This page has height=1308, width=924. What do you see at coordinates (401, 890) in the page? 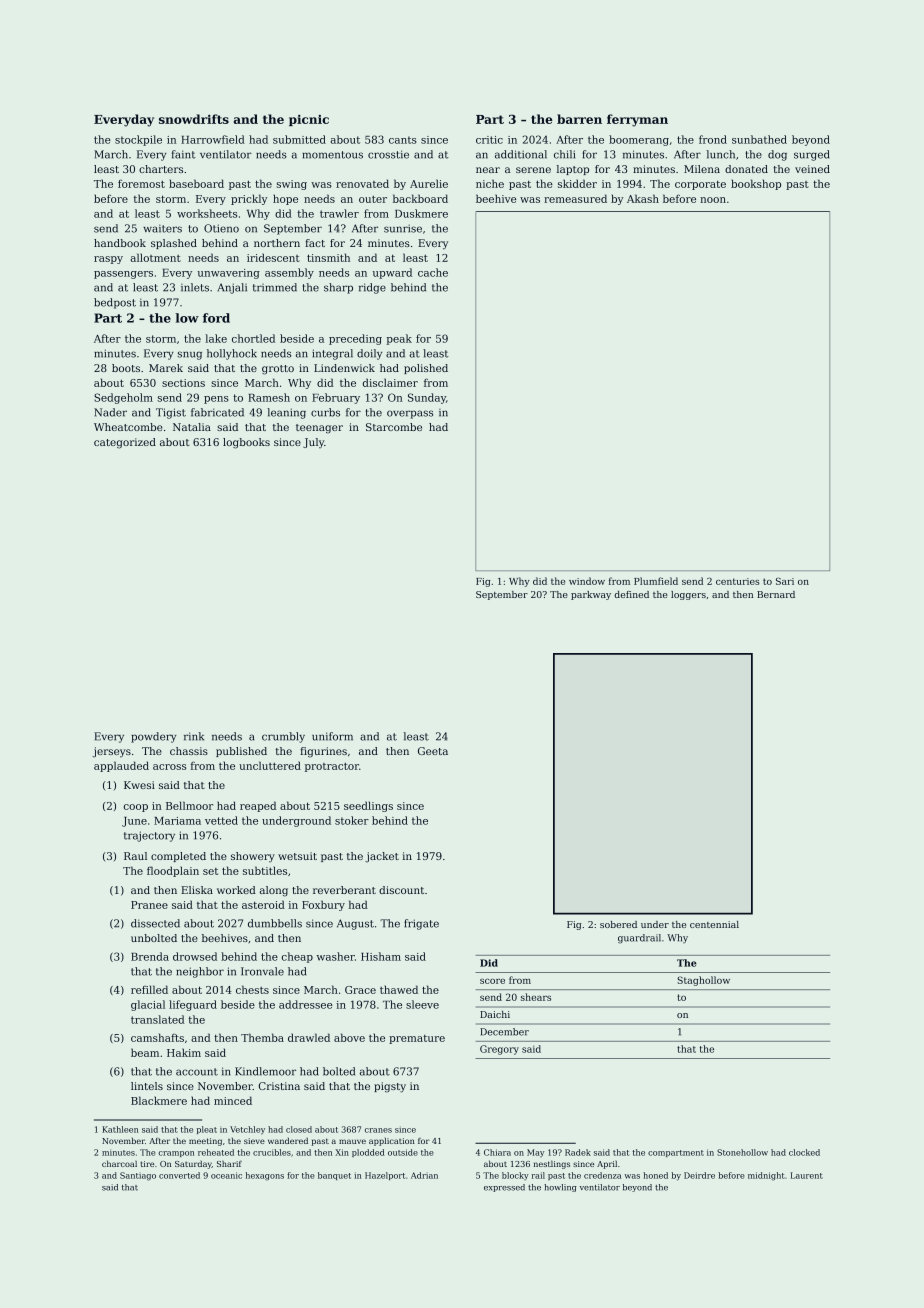
I see `discount` at bounding box center [401, 890].
